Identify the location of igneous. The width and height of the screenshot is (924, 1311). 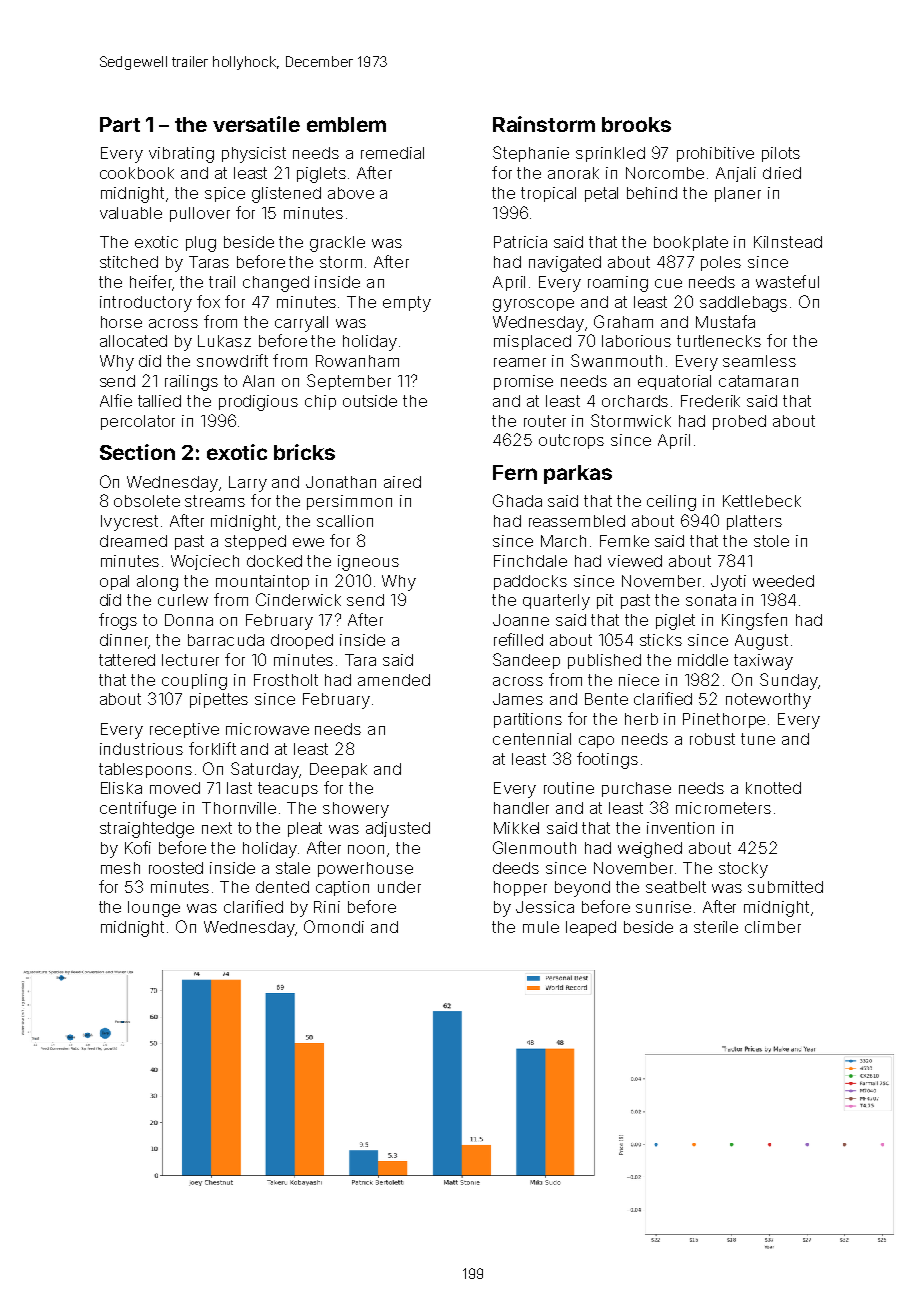
(368, 563).
